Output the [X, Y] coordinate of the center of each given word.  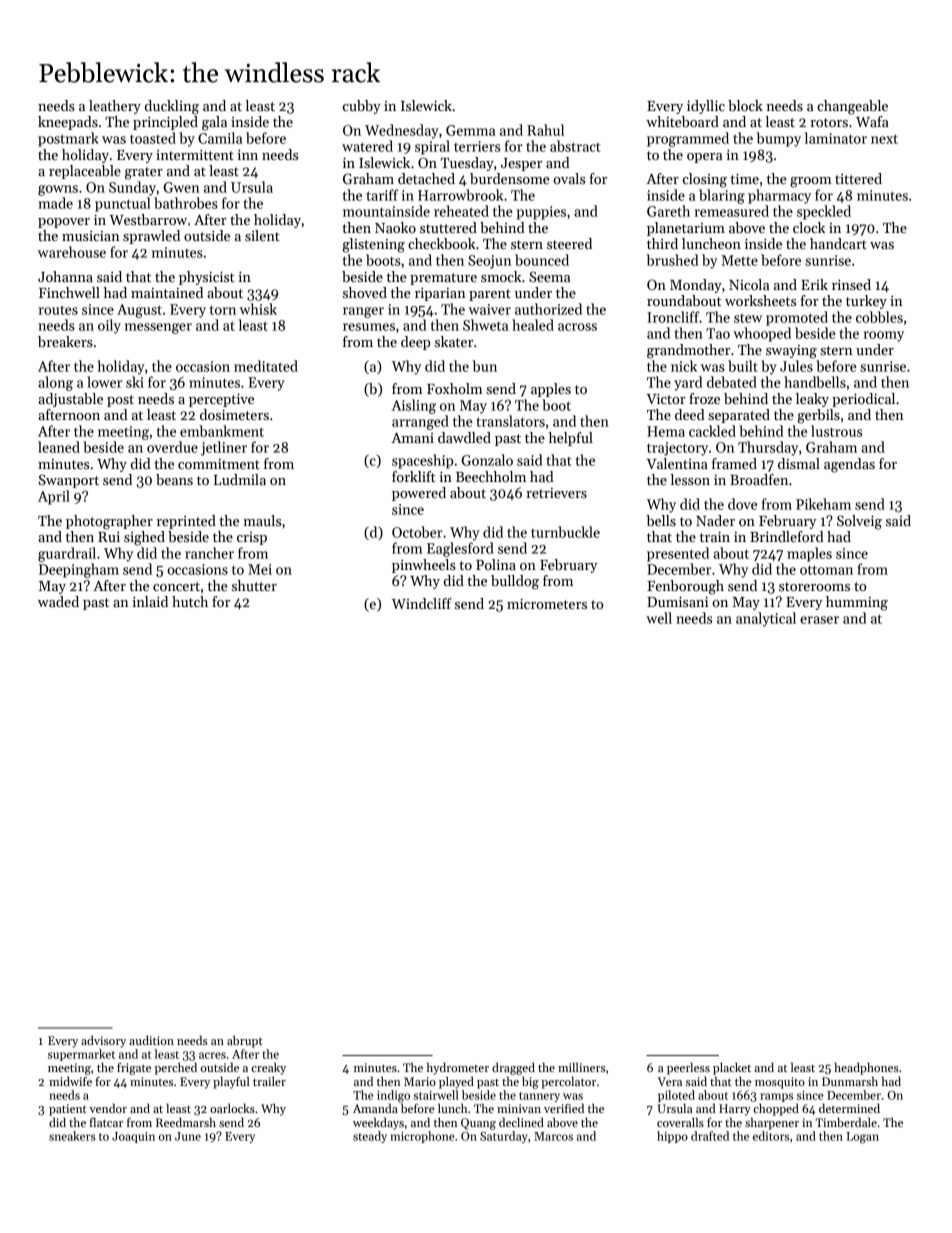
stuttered [448, 227]
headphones [866, 1068]
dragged [513, 1068]
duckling [172, 107]
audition [151, 1040]
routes [58, 310]
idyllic [706, 107]
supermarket [81, 1055]
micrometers [547, 603]
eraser [819, 620]
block [745, 105]
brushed [672, 260]
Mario [420, 1081]
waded [58, 601]
